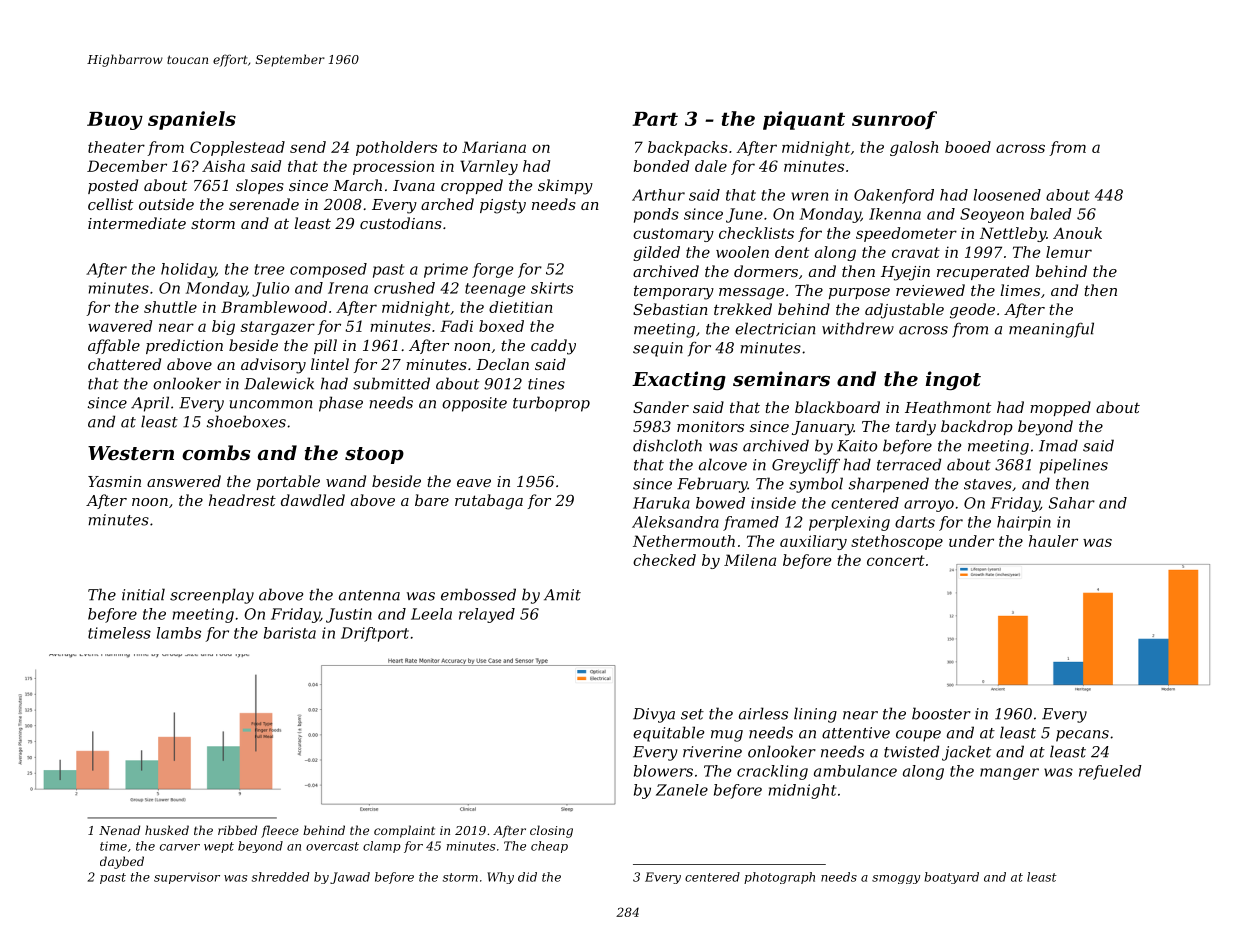  I want to click on boatyard, so click(951, 878).
